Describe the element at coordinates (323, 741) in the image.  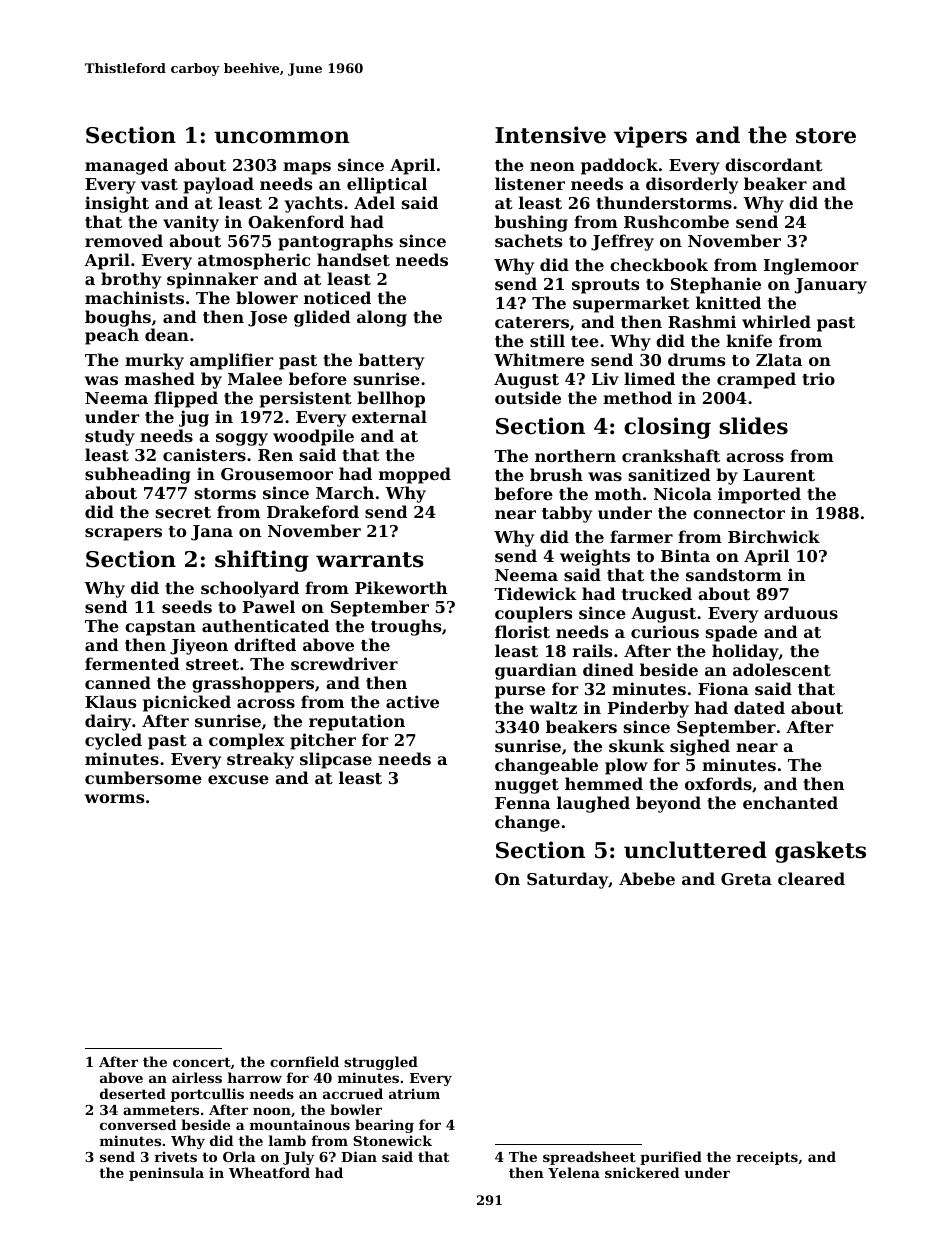
I see `pitcher` at that location.
